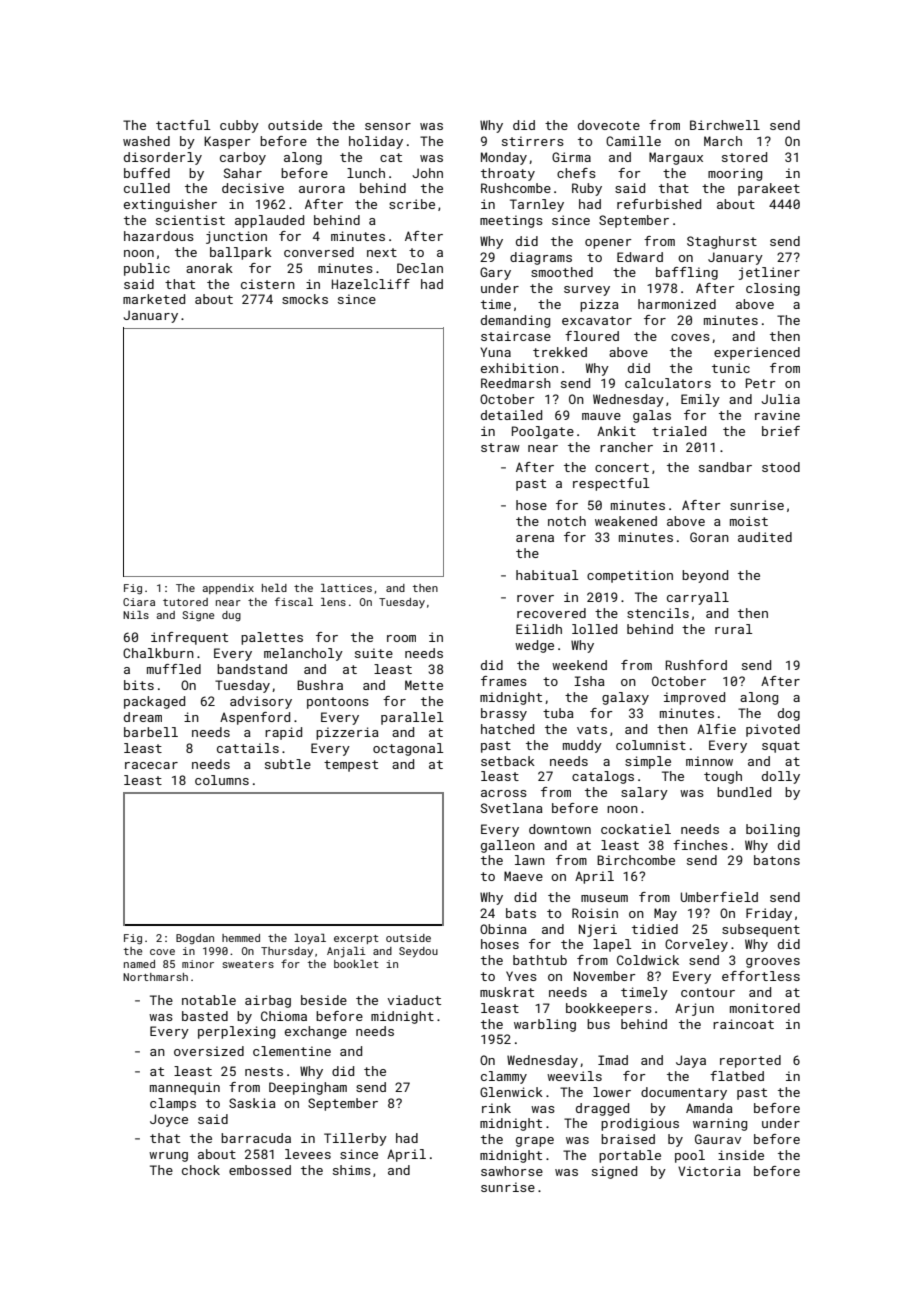 Image resolution: width=924 pixels, height=1308 pixels. Describe the element at coordinates (725, 125) in the image. I see `Birchwell` at that location.
